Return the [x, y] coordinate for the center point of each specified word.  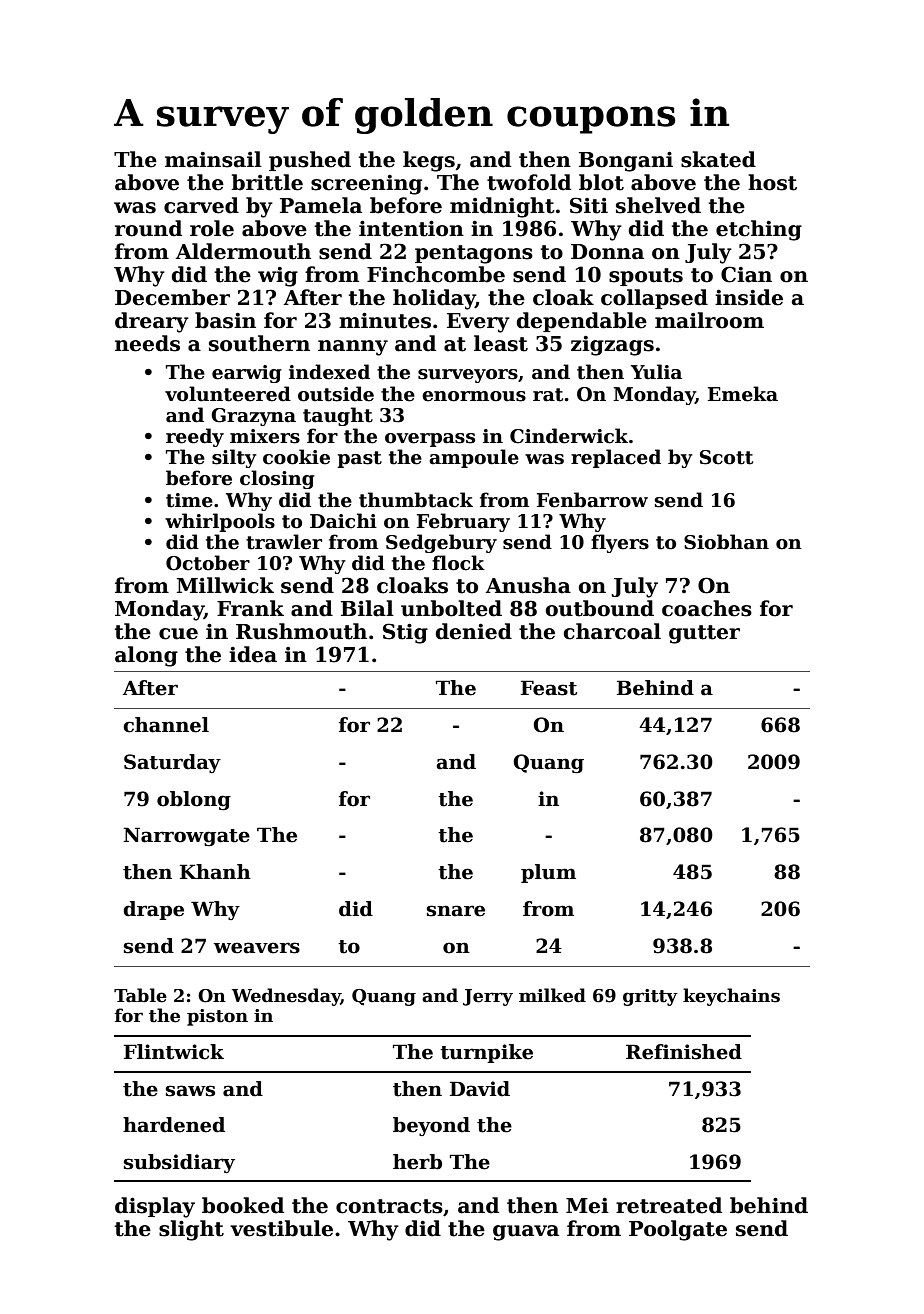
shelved [658, 205]
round [148, 228]
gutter [704, 634]
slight [191, 1230]
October [208, 563]
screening [366, 185]
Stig [405, 633]
